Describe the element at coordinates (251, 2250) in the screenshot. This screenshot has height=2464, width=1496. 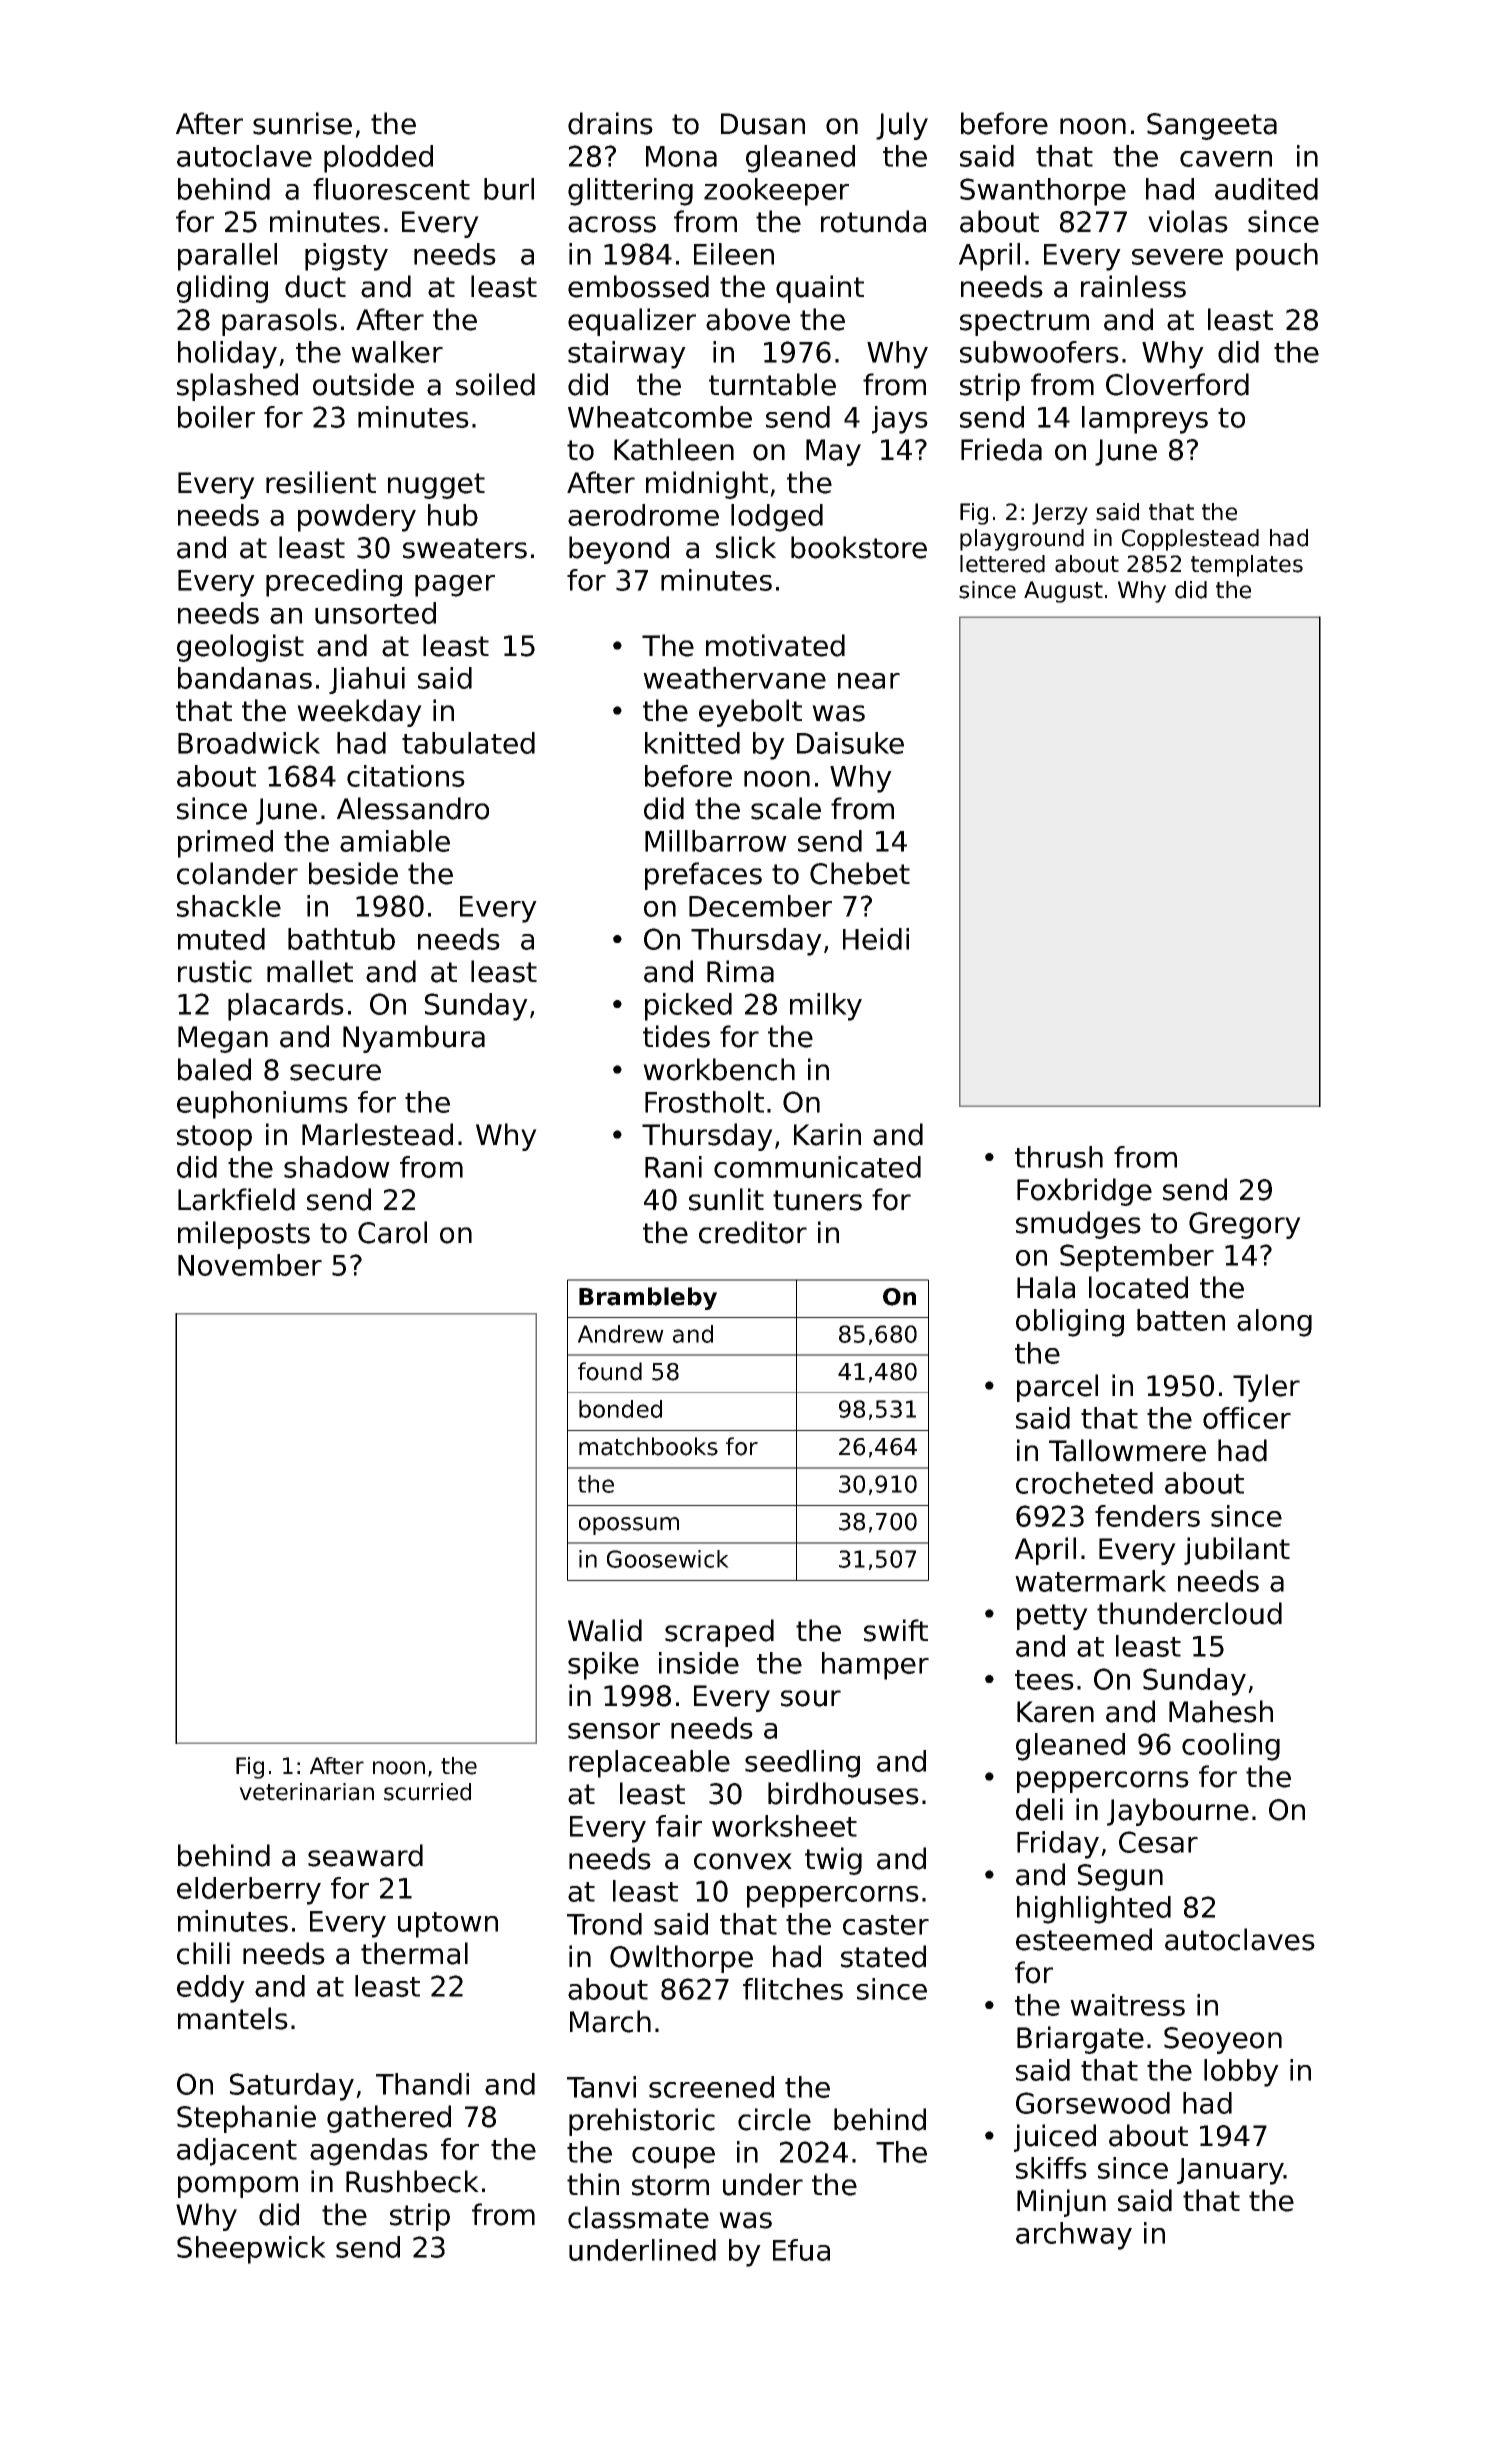
I see `Sheepwick` at that location.
